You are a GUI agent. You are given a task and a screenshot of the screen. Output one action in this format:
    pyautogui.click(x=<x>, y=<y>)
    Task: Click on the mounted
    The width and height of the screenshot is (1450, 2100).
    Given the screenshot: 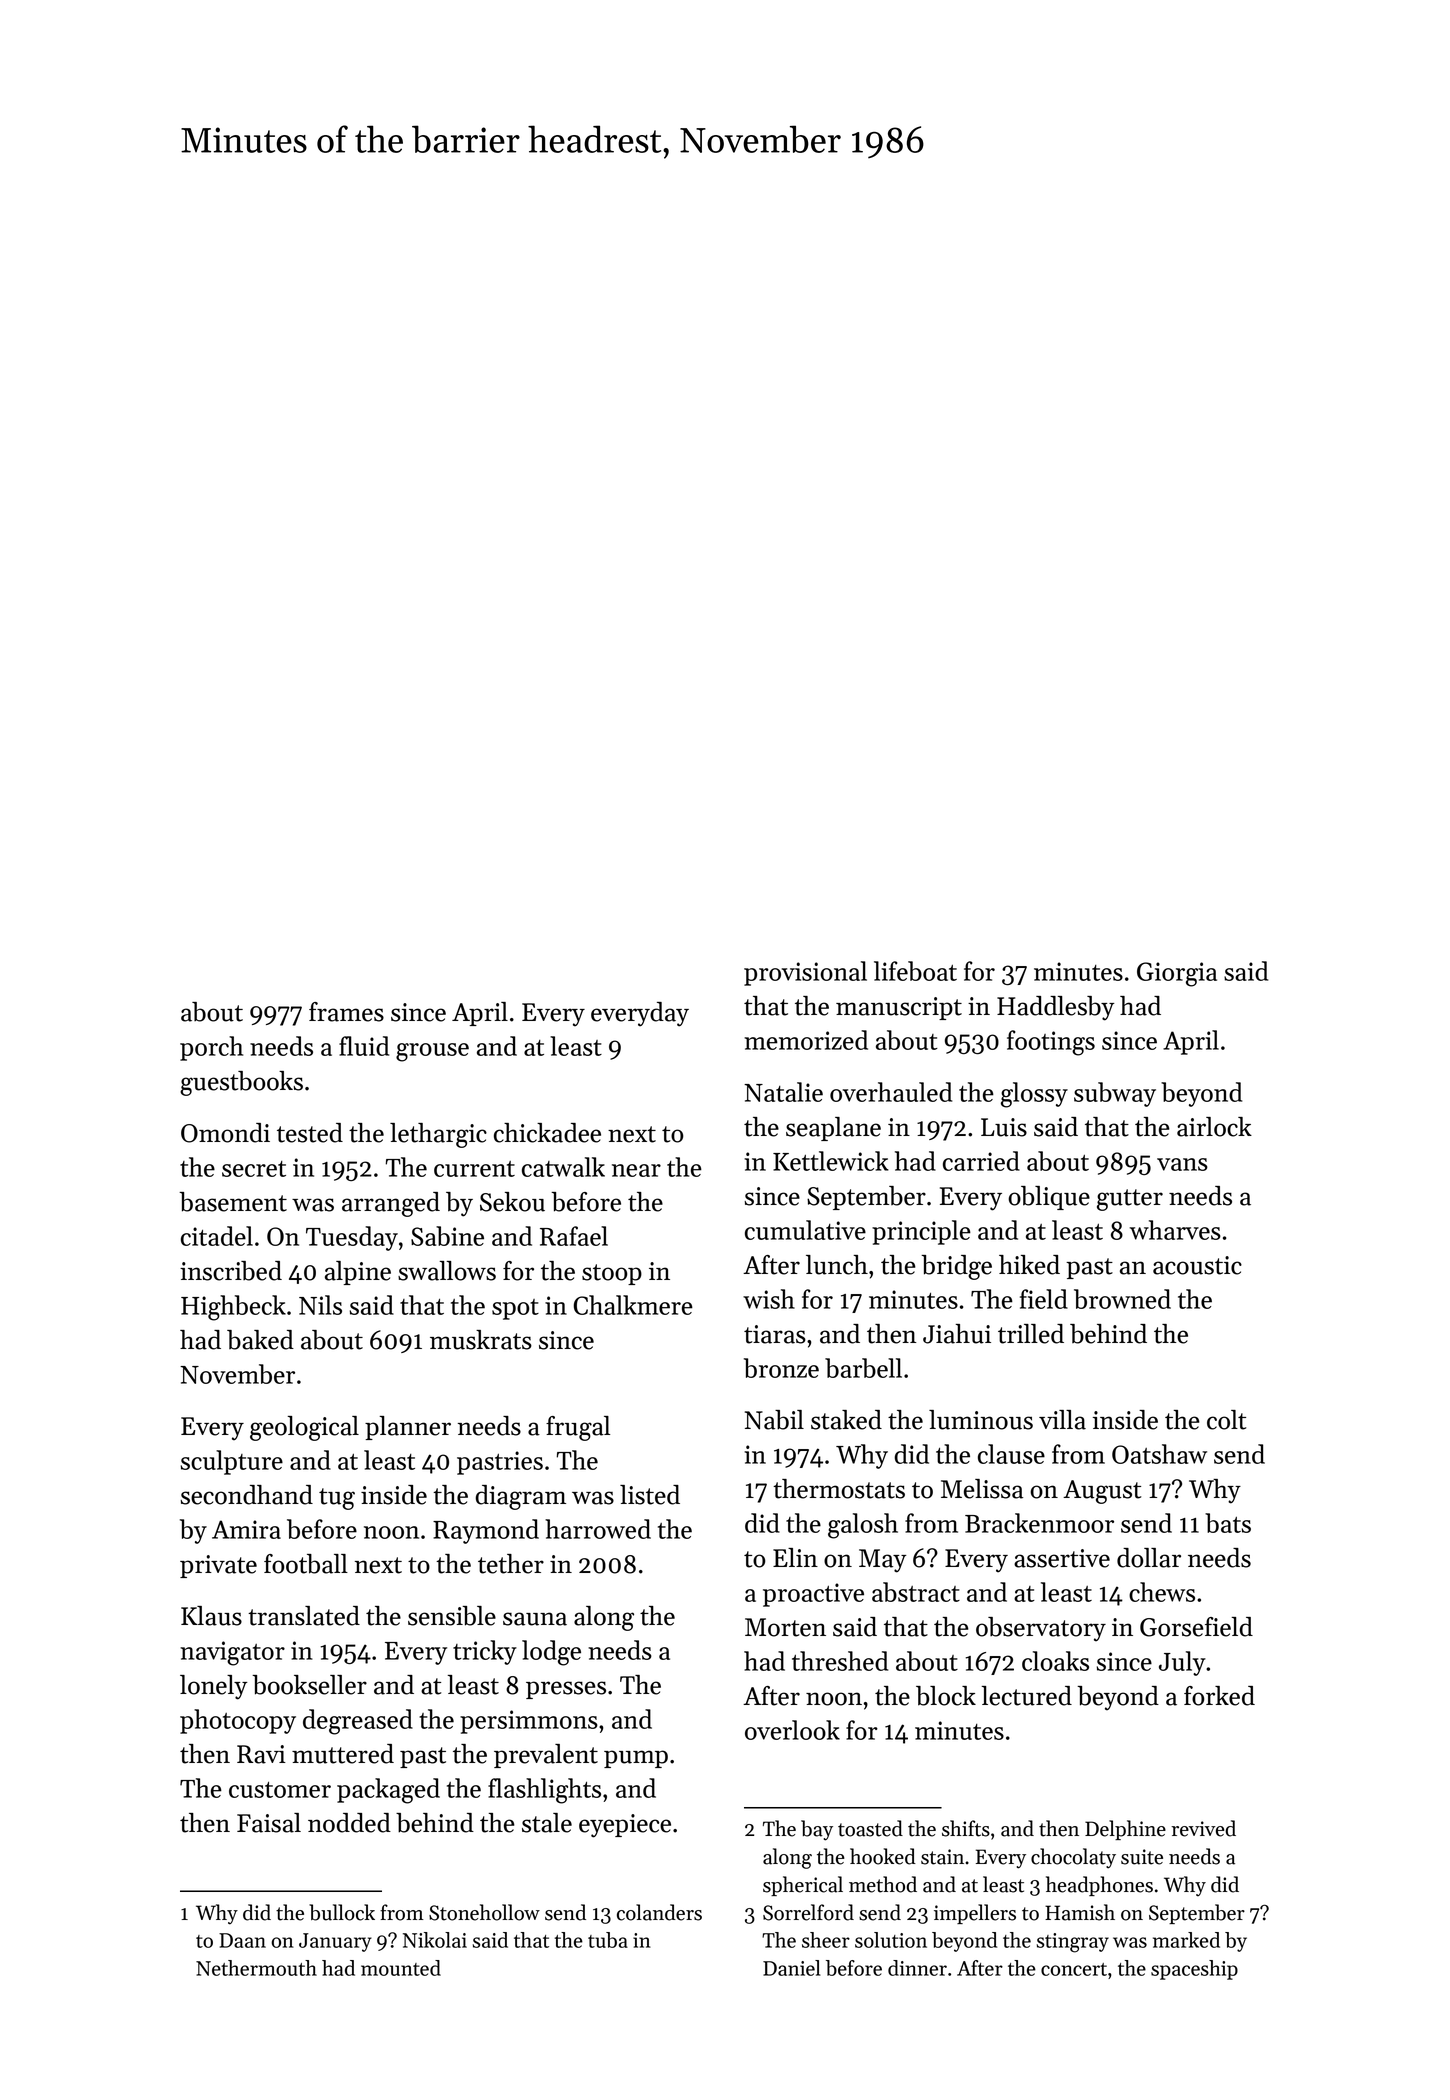 What is the action you would take?
    pyautogui.click(x=401, y=1968)
